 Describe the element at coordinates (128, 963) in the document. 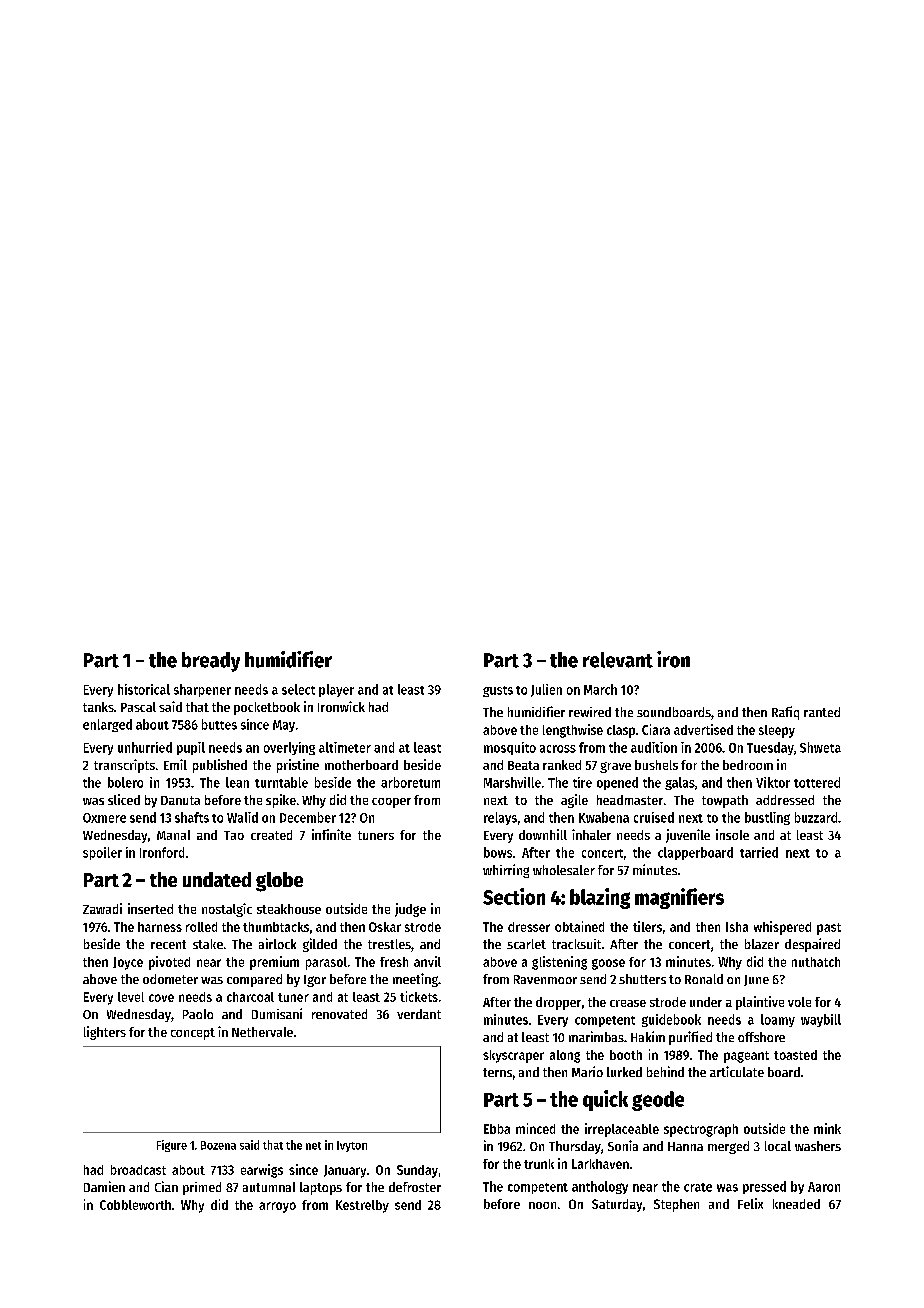

I see `Joyce` at that location.
